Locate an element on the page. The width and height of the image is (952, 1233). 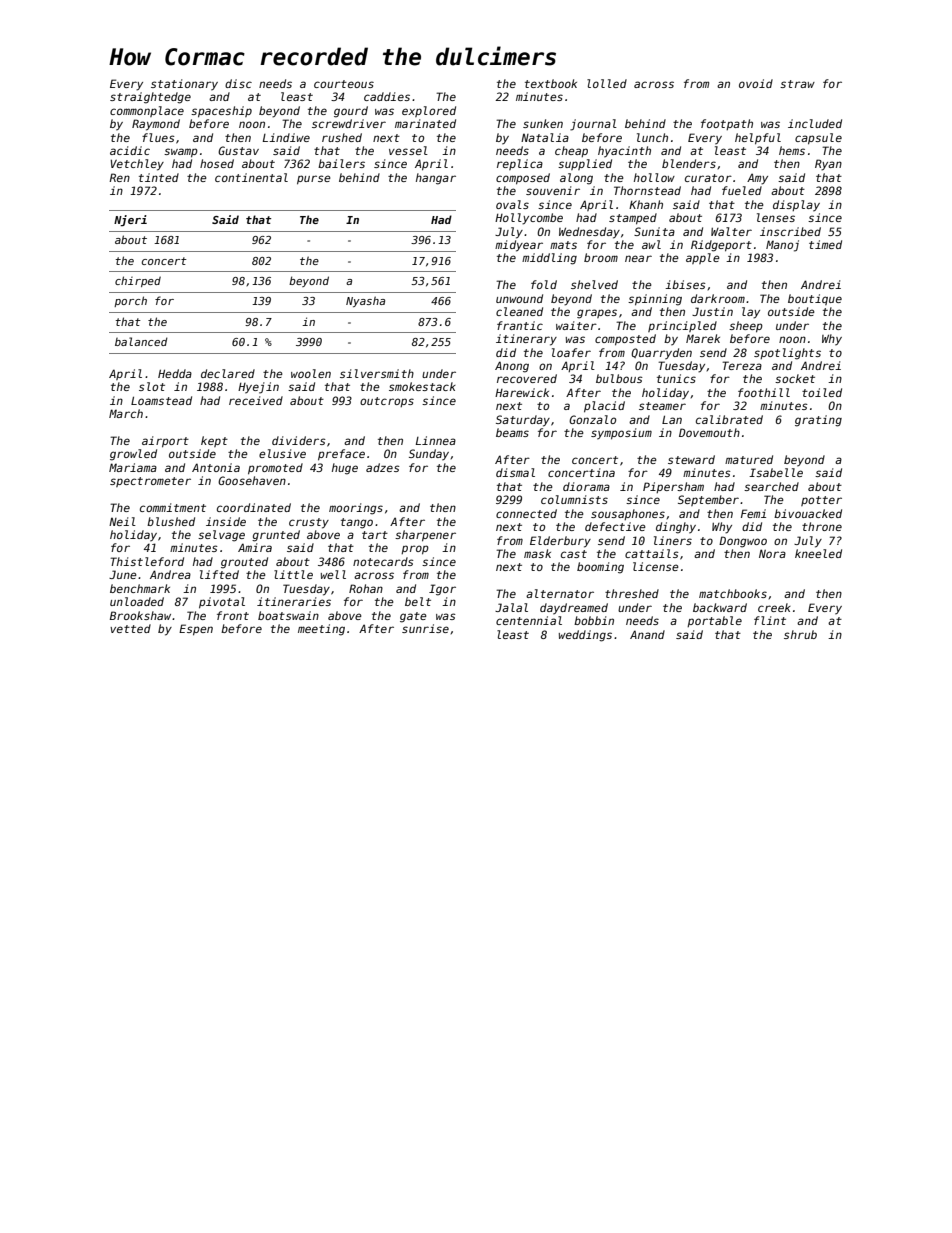
adzes is located at coordinates (383, 467).
